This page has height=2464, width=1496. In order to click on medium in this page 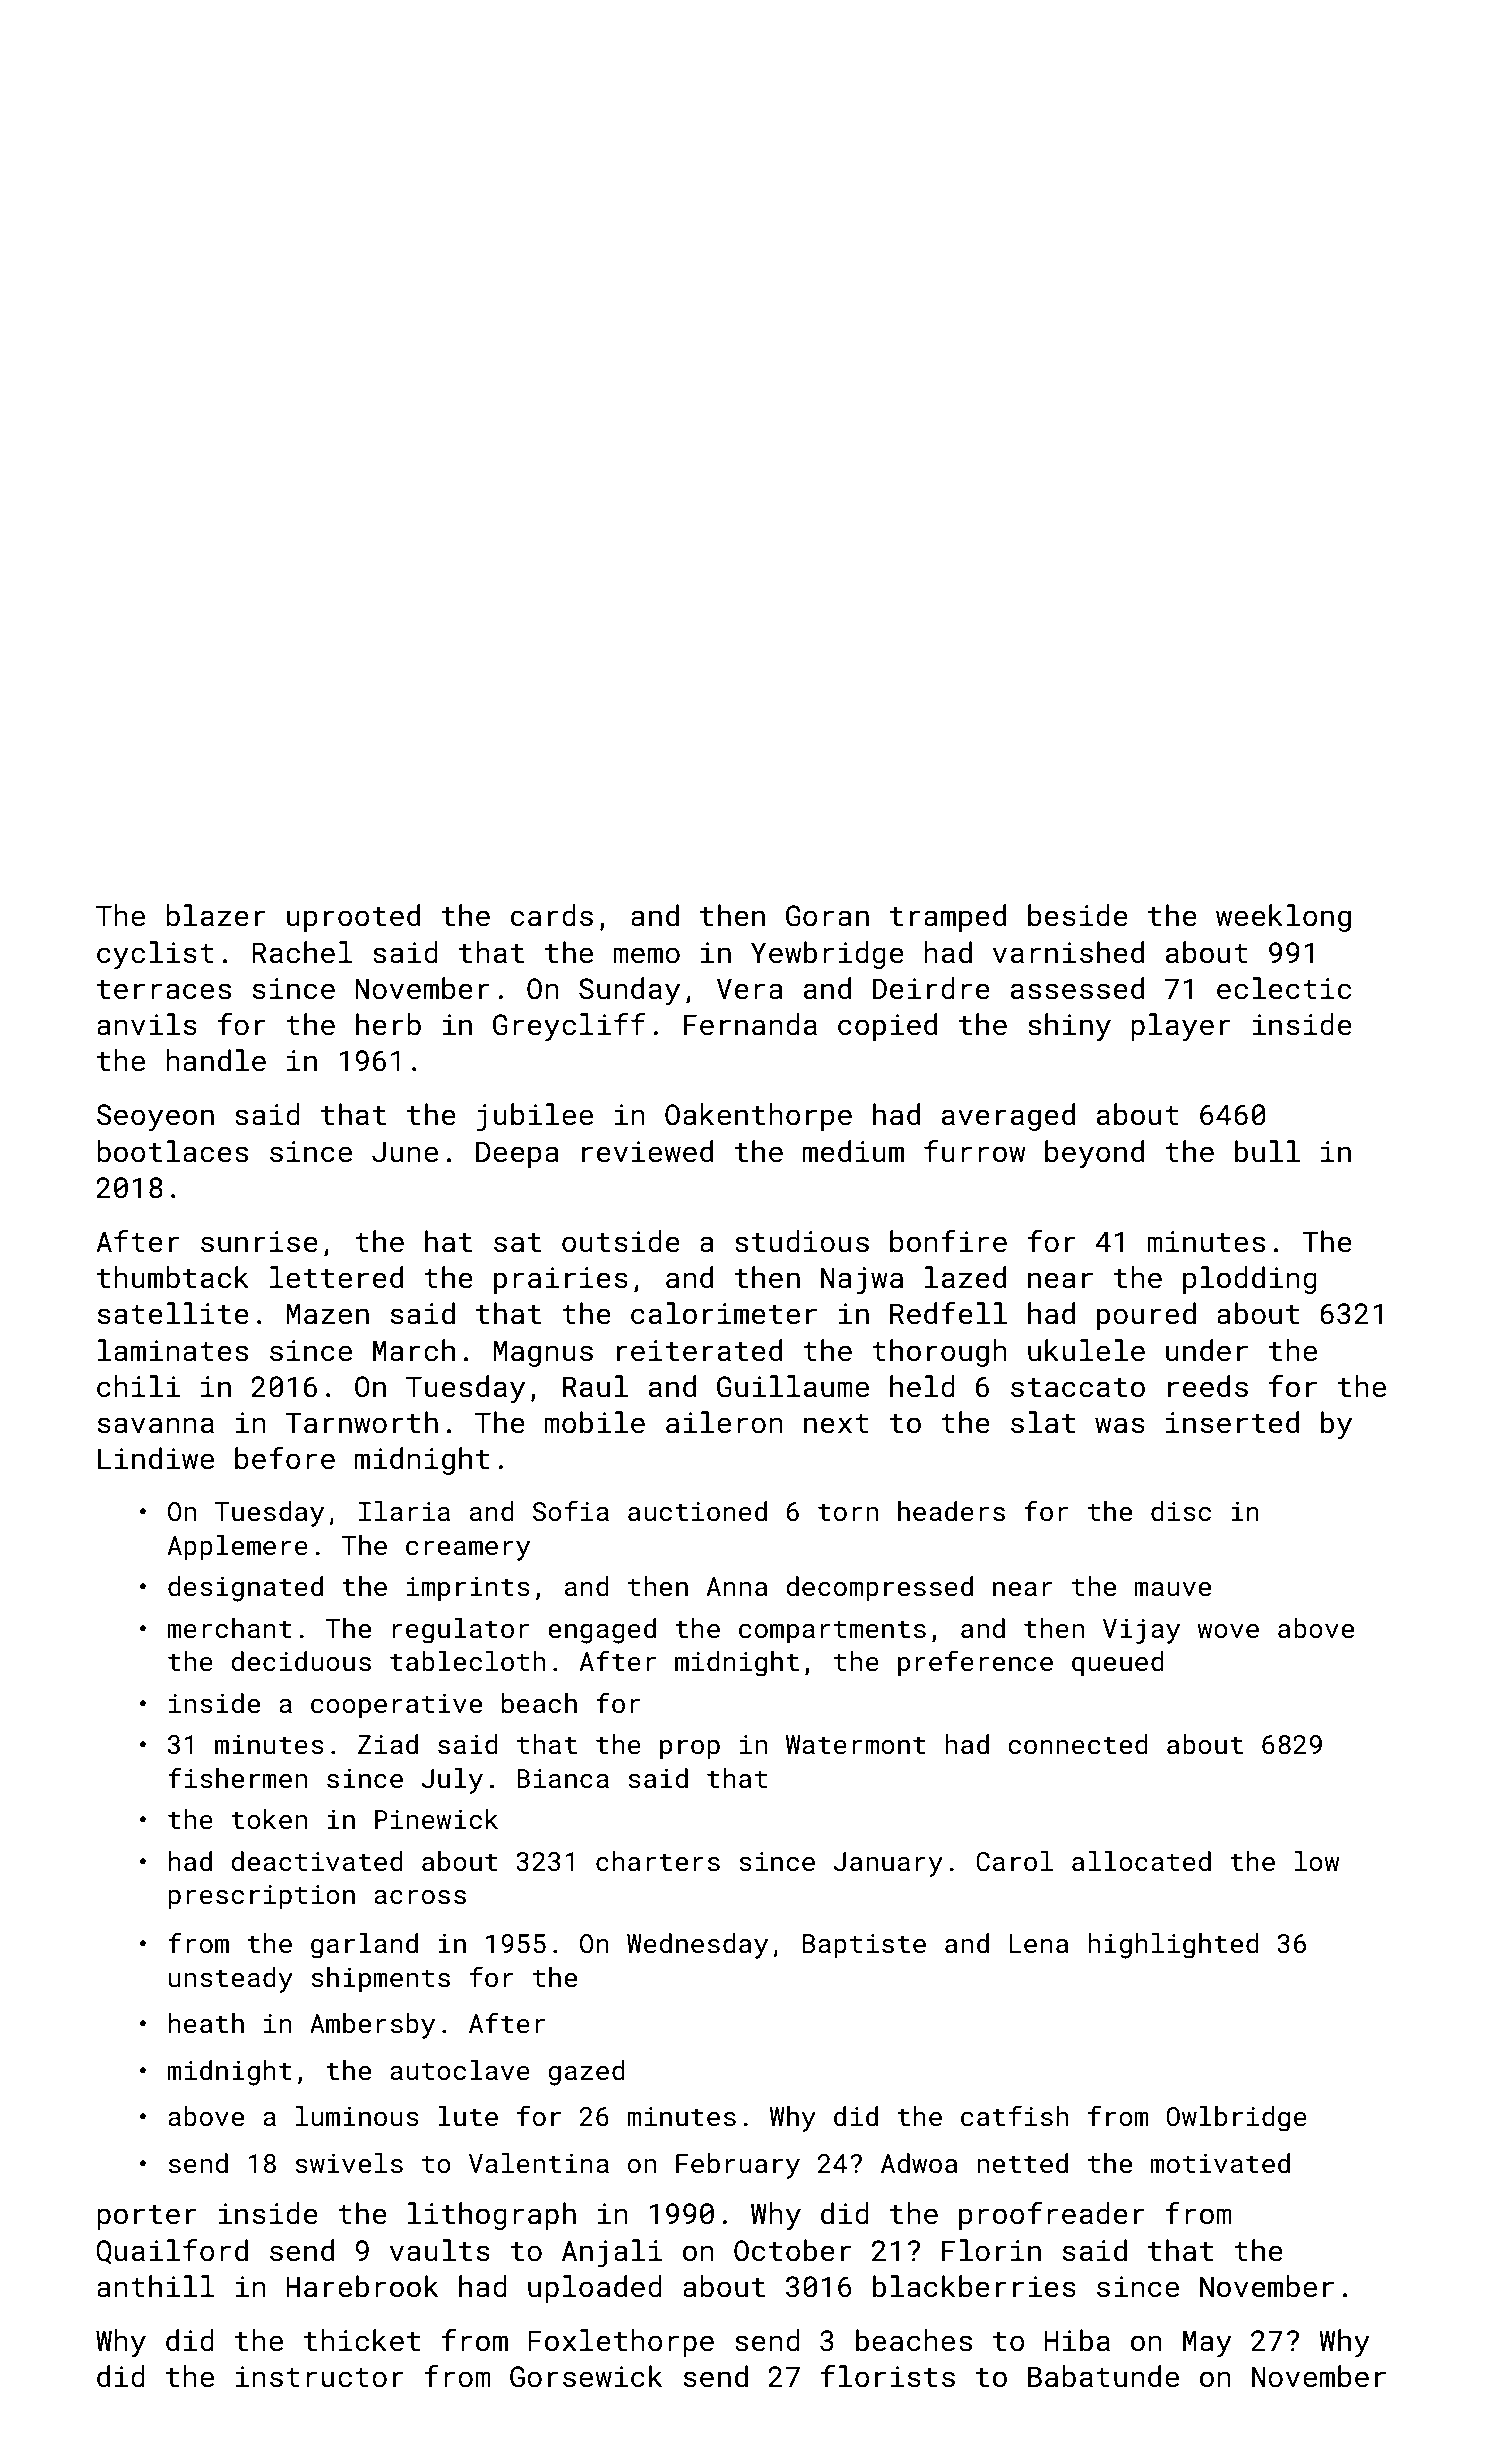, I will do `click(853, 1151)`.
